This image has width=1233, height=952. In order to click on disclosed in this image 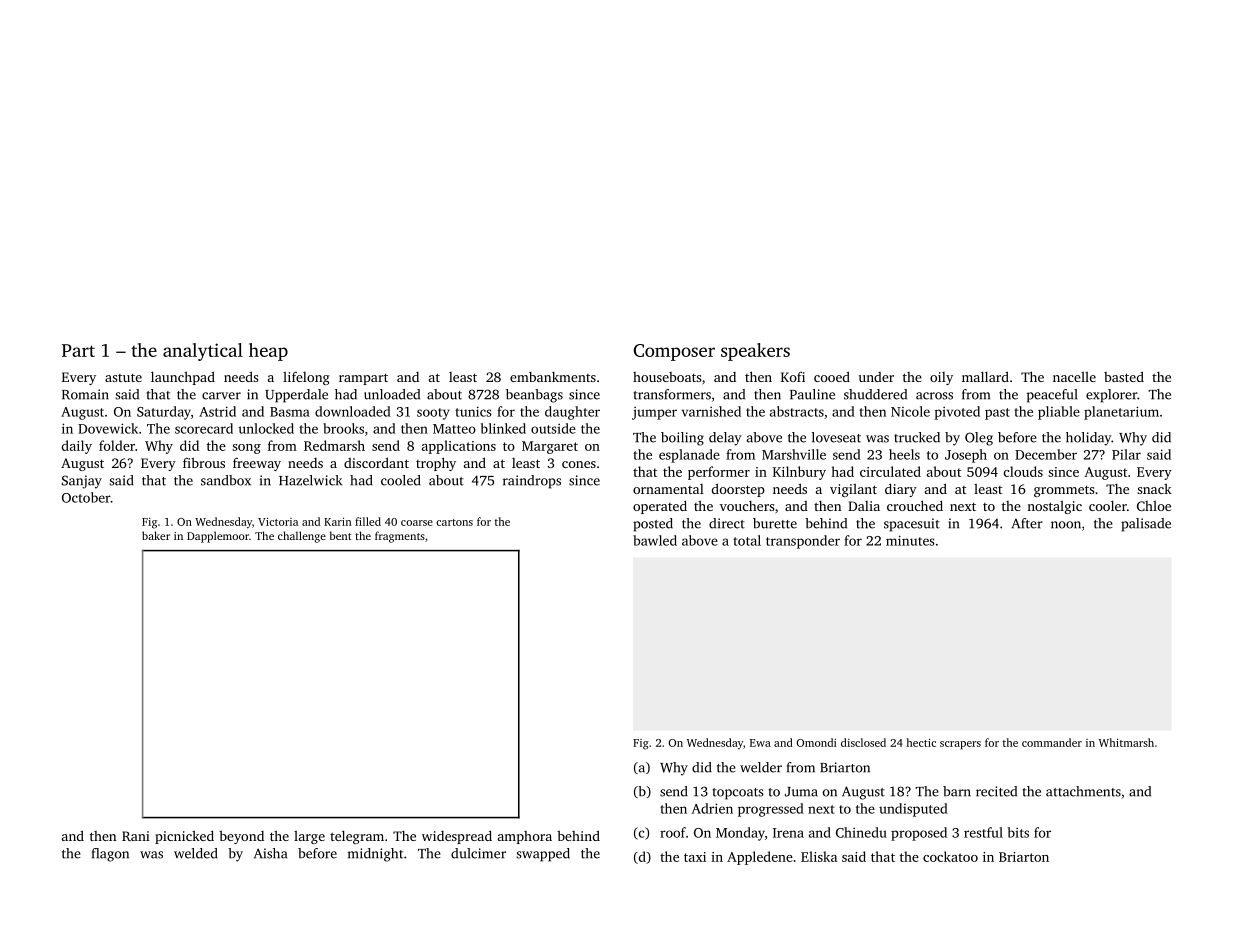, I will do `click(863, 742)`.
